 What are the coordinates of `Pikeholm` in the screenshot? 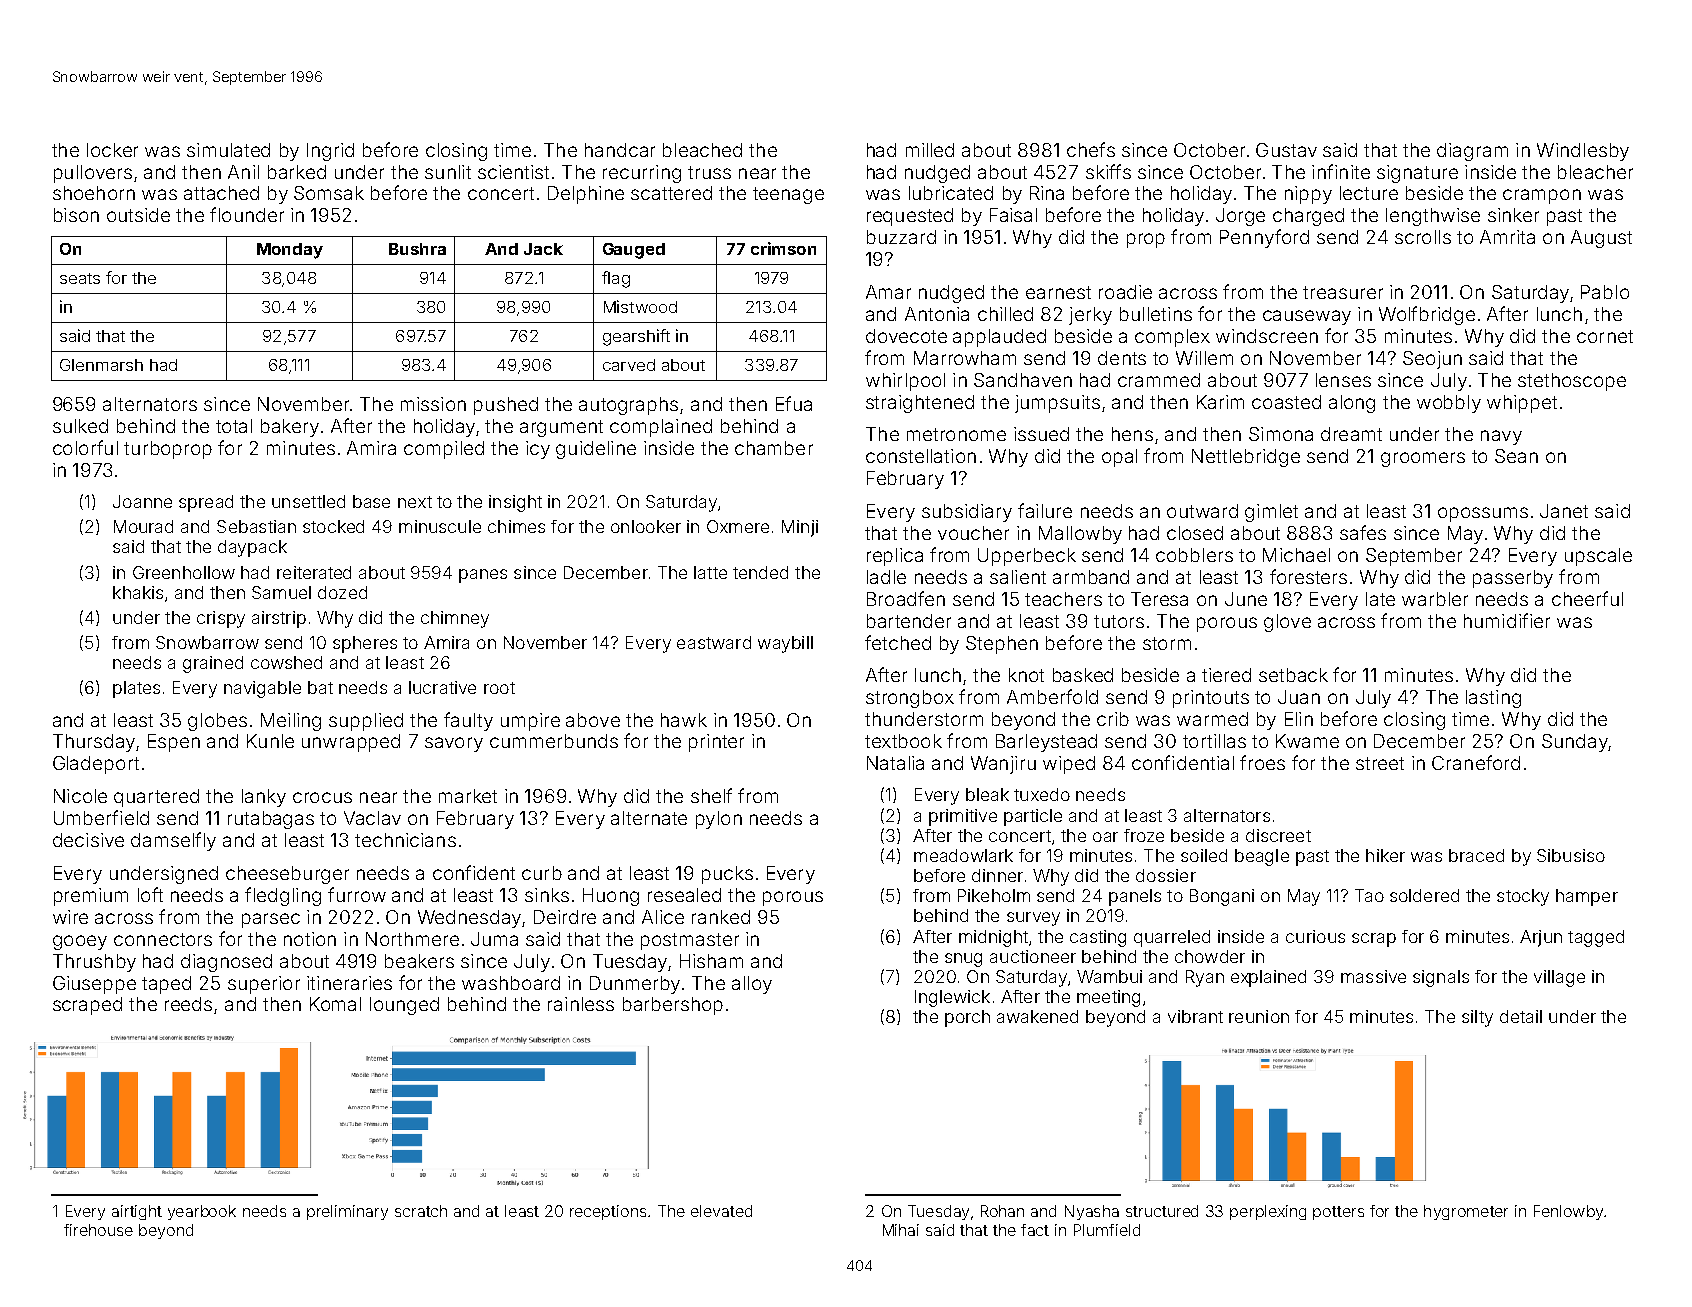 It's located at (994, 895).
